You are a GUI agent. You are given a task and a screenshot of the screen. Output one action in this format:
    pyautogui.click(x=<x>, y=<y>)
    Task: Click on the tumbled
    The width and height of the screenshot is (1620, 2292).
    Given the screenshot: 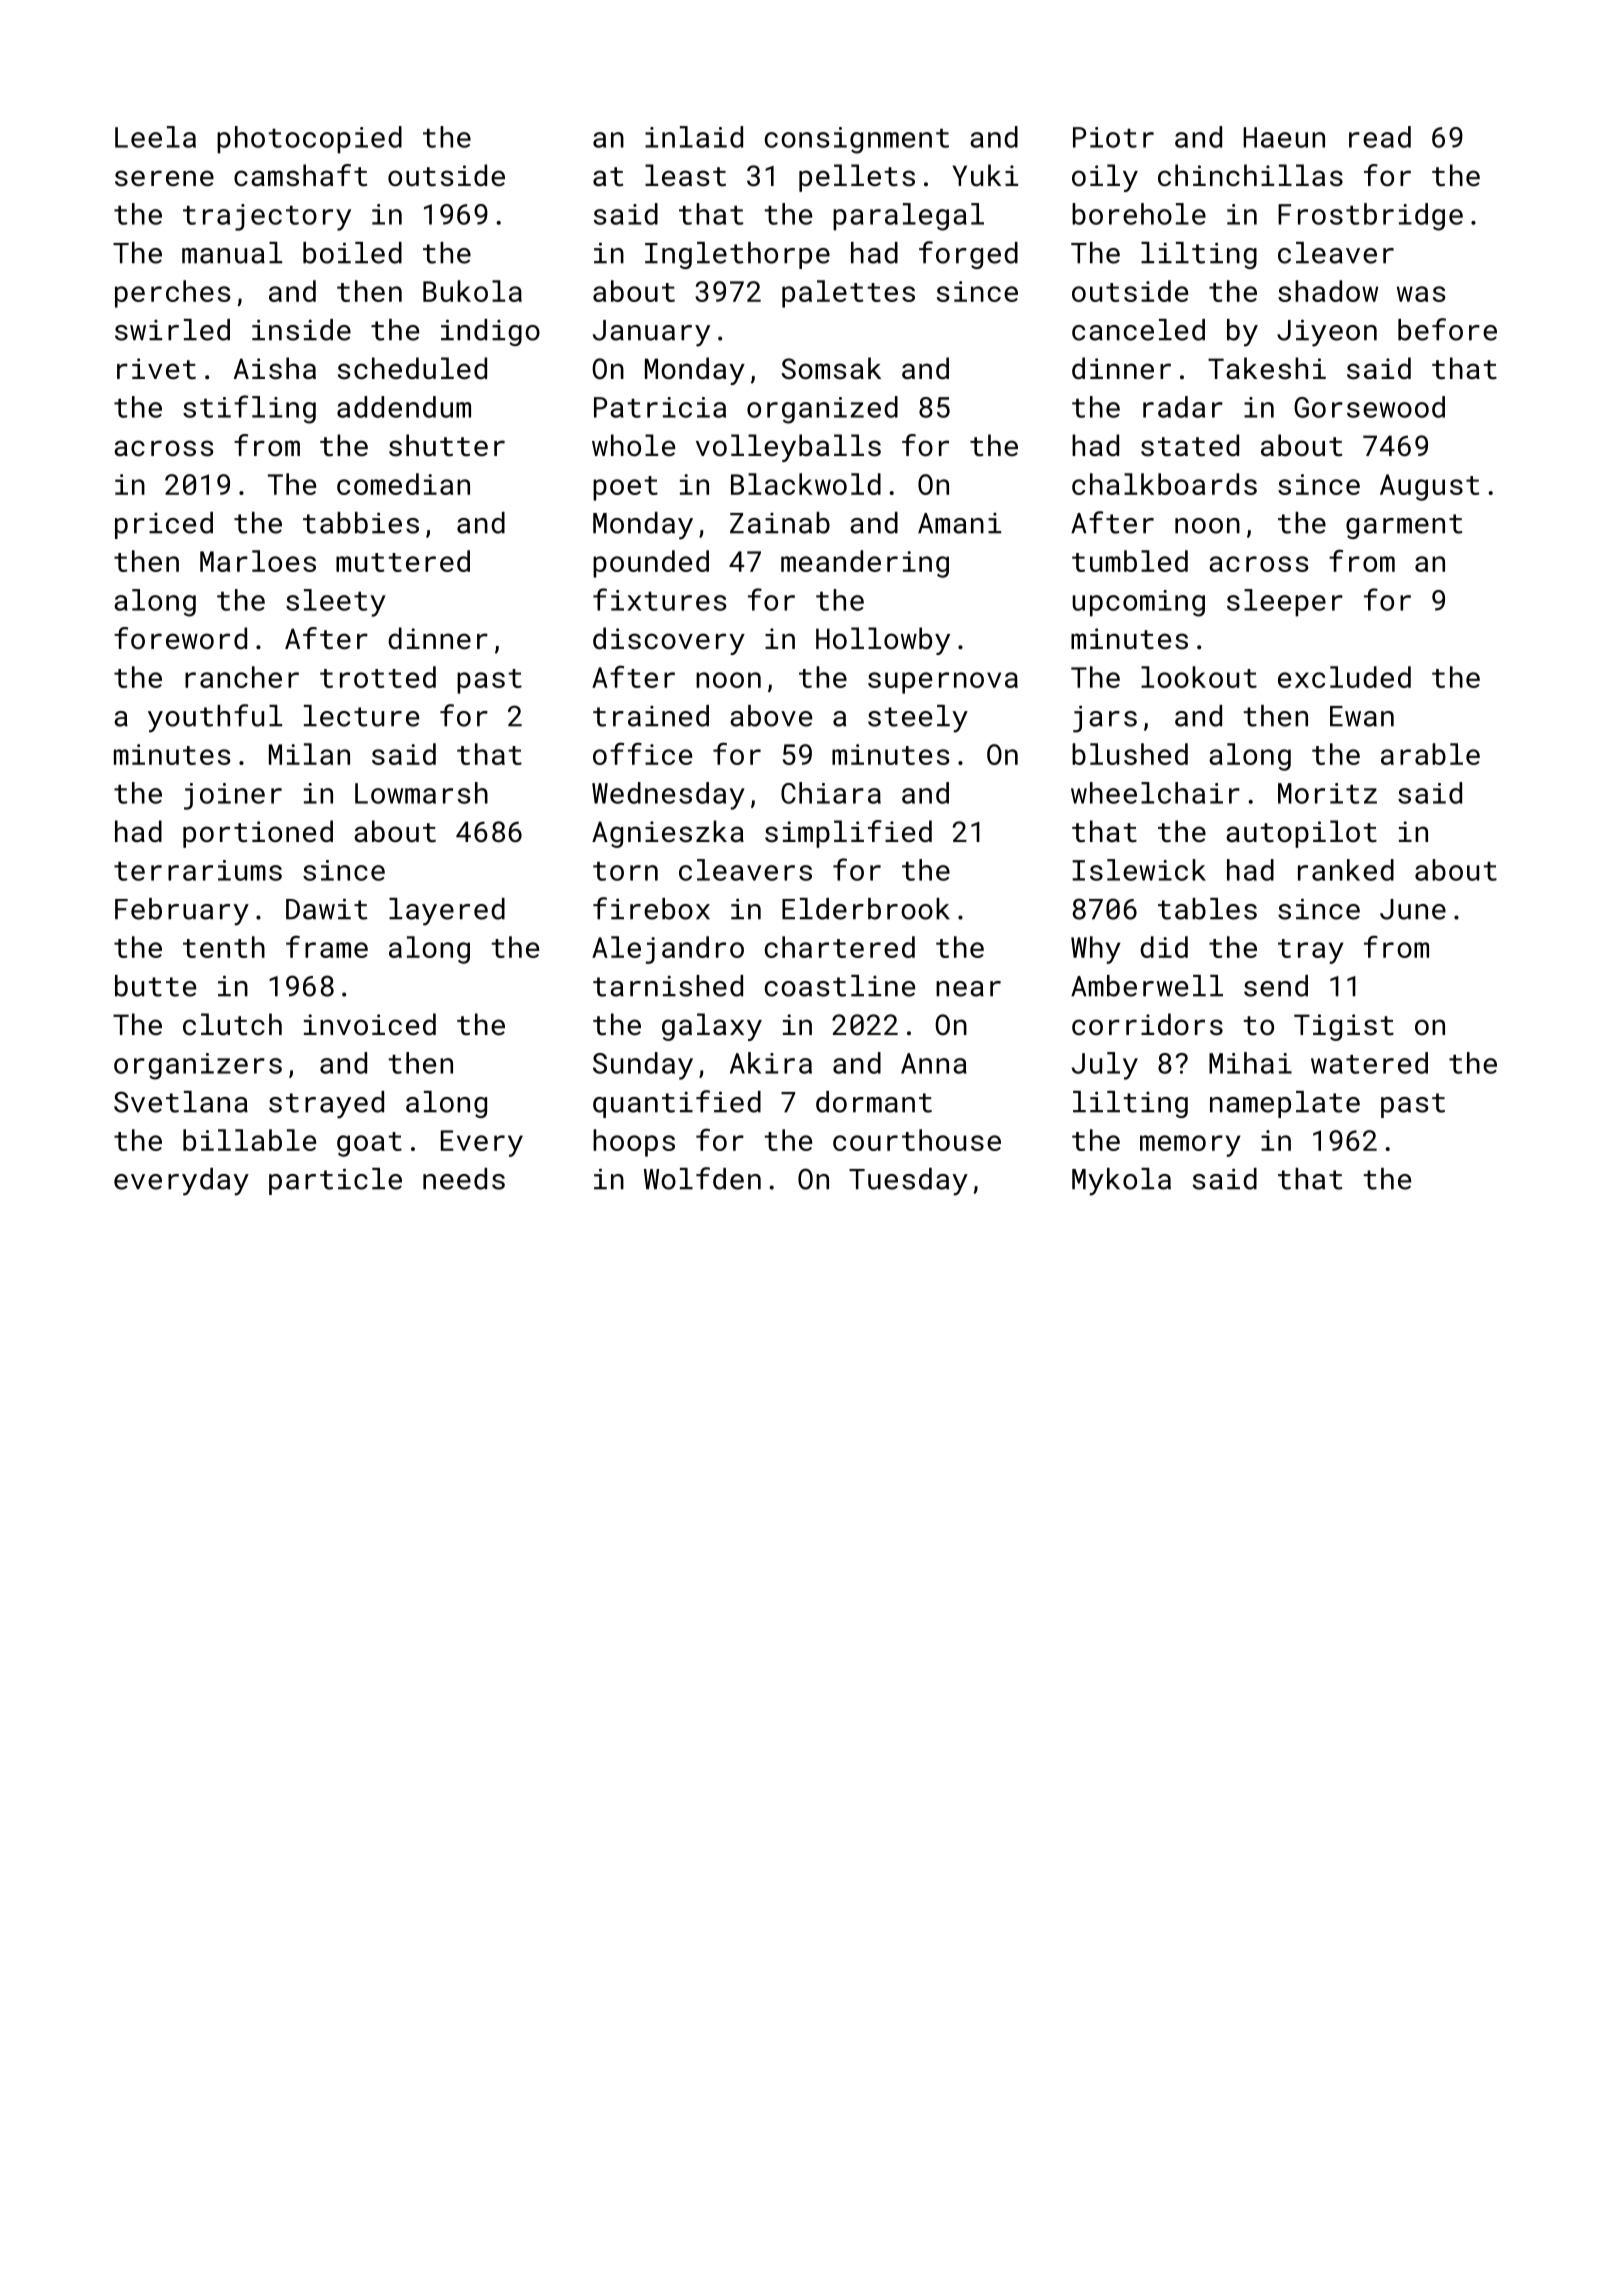 What is the action you would take?
    pyautogui.click(x=1130, y=561)
